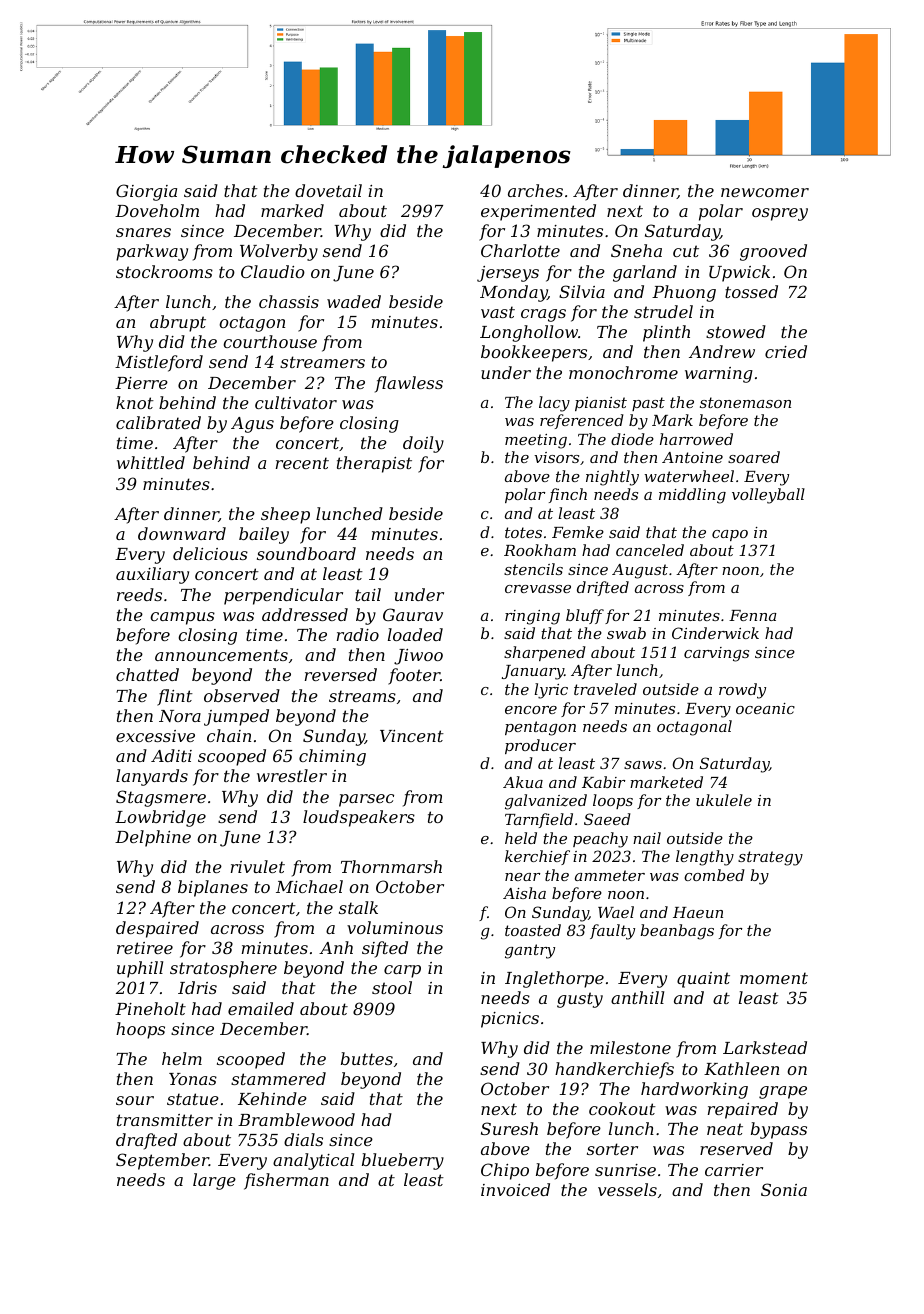 The height and width of the image is (1314, 924). I want to click on newcomer, so click(765, 192).
